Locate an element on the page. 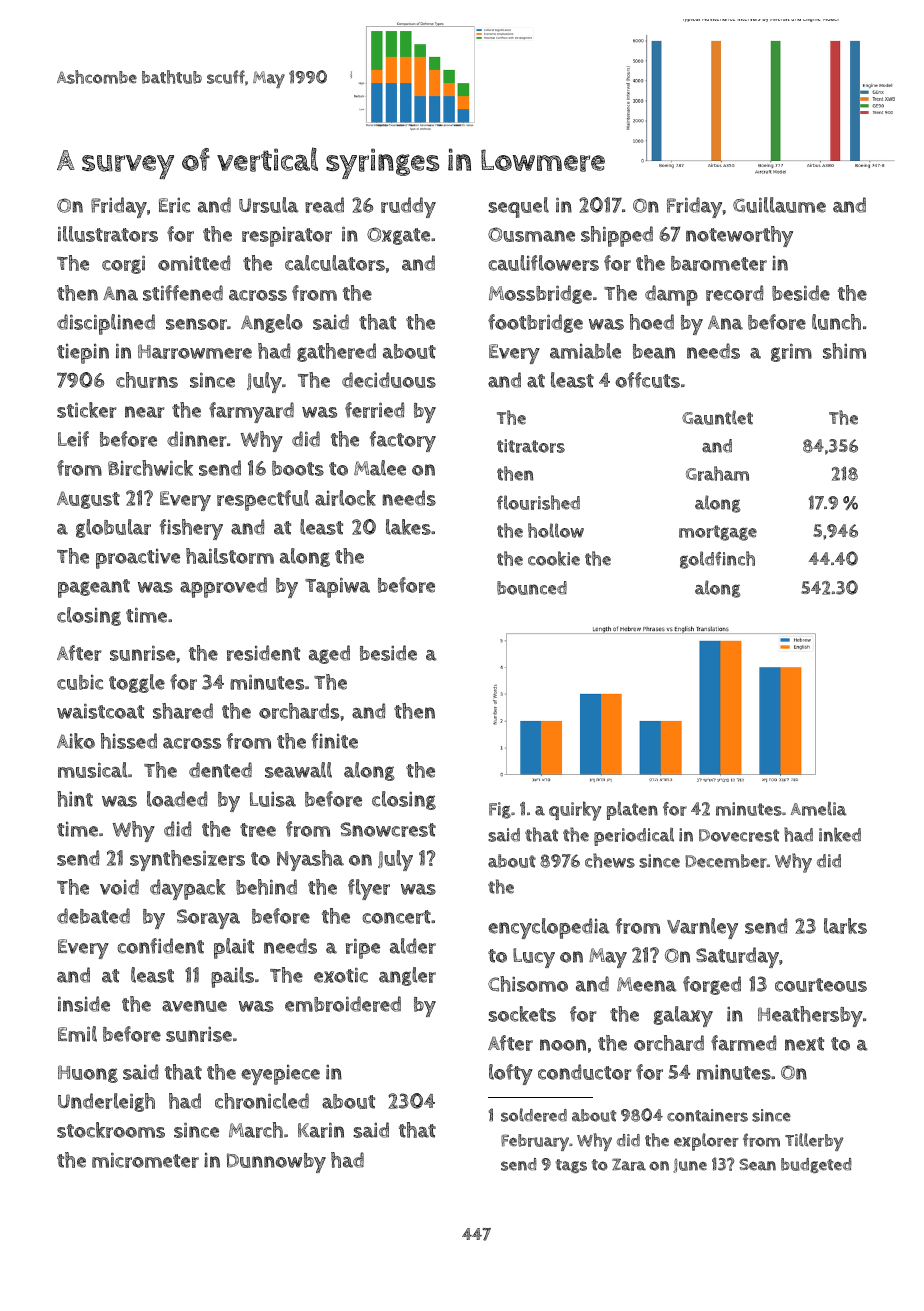  cookie is located at coordinates (554, 558).
